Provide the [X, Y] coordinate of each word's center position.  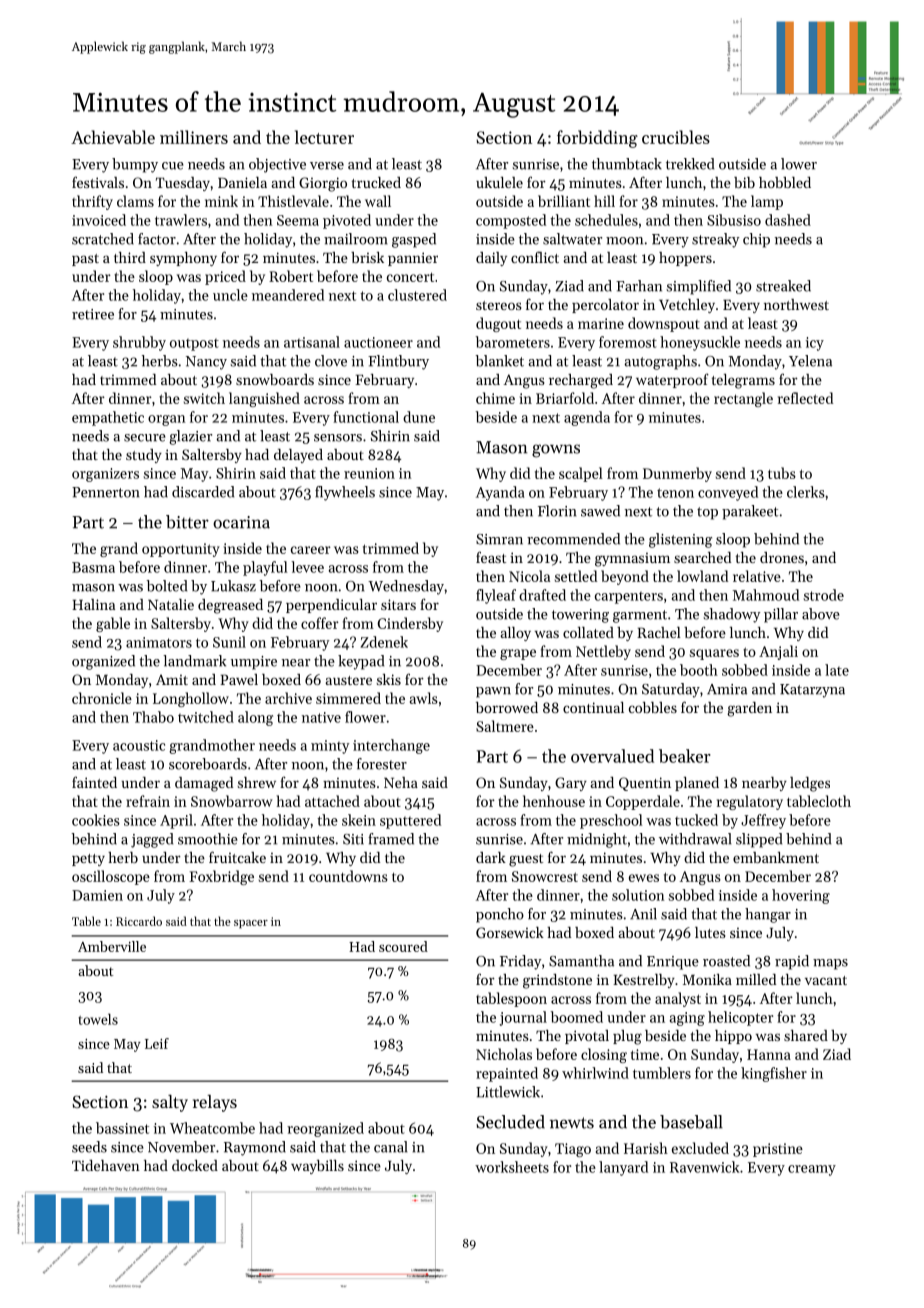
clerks [806, 492]
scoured [403, 946]
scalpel [581, 474]
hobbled [785, 182]
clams [135, 201]
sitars [398, 604]
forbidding [597, 139]
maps [830, 964]
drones [782, 557]
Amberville [112, 946]
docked [195, 1165]
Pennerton [106, 492]
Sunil [229, 642]
